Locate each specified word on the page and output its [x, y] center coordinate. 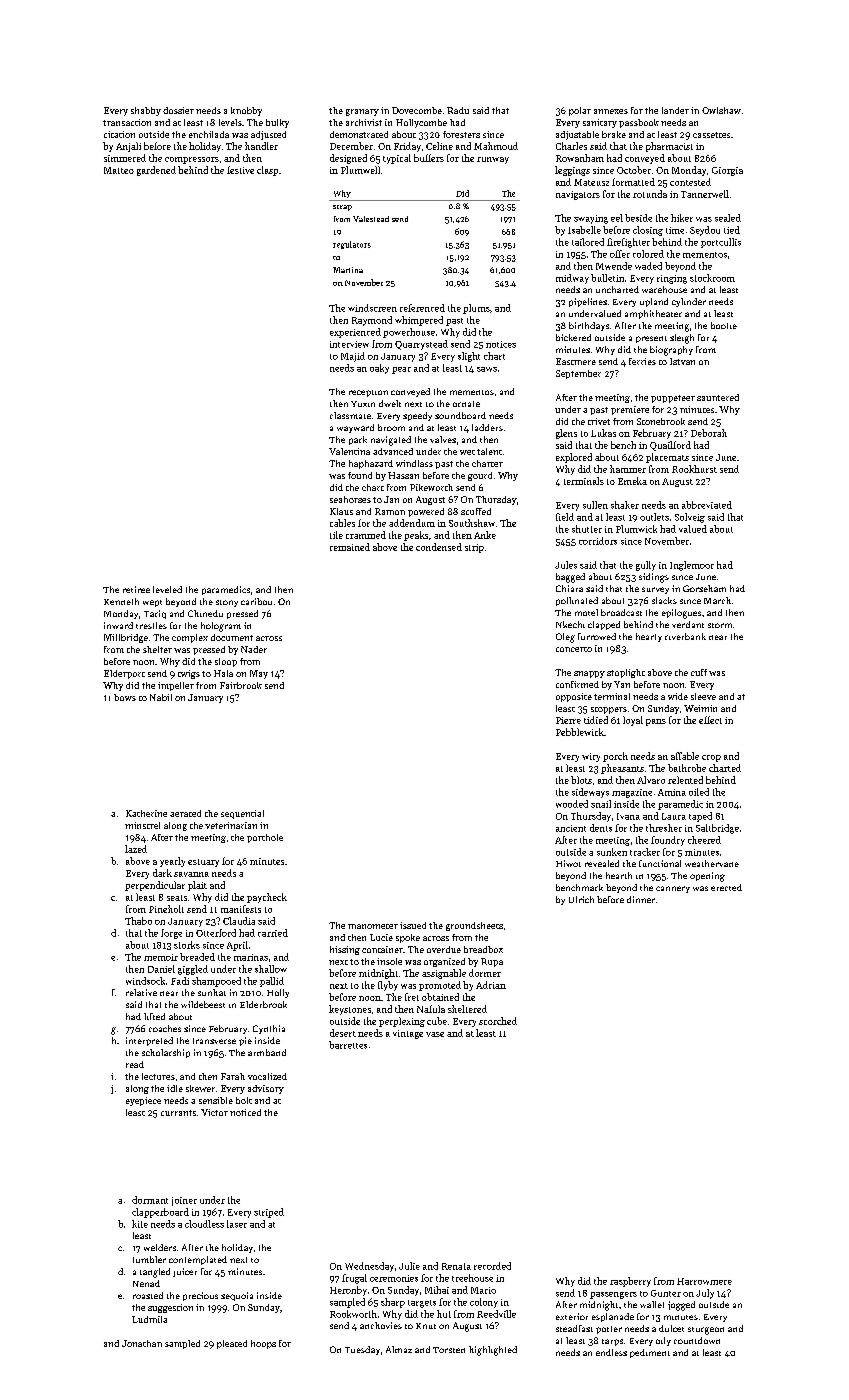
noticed [245, 1112]
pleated [232, 1344]
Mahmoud [496, 146]
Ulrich [581, 899]
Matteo [119, 170]
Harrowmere [704, 1281]
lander [675, 110]
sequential [242, 814]
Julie [409, 1266]
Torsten [449, 1350]
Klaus [341, 511]
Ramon [390, 511]
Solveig [690, 518]
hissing [345, 950]
